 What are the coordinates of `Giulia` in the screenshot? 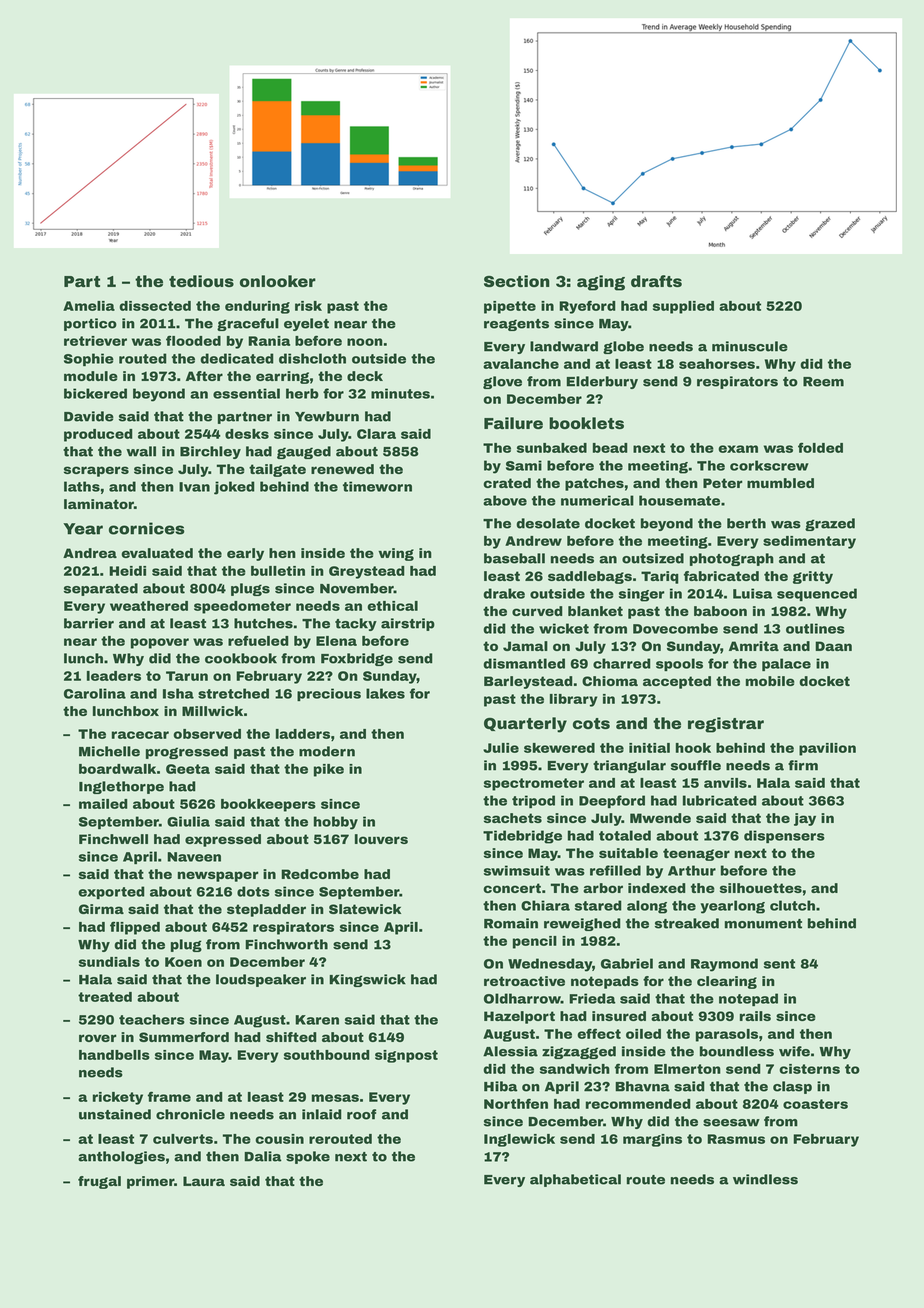 It's located at (188, 821).
